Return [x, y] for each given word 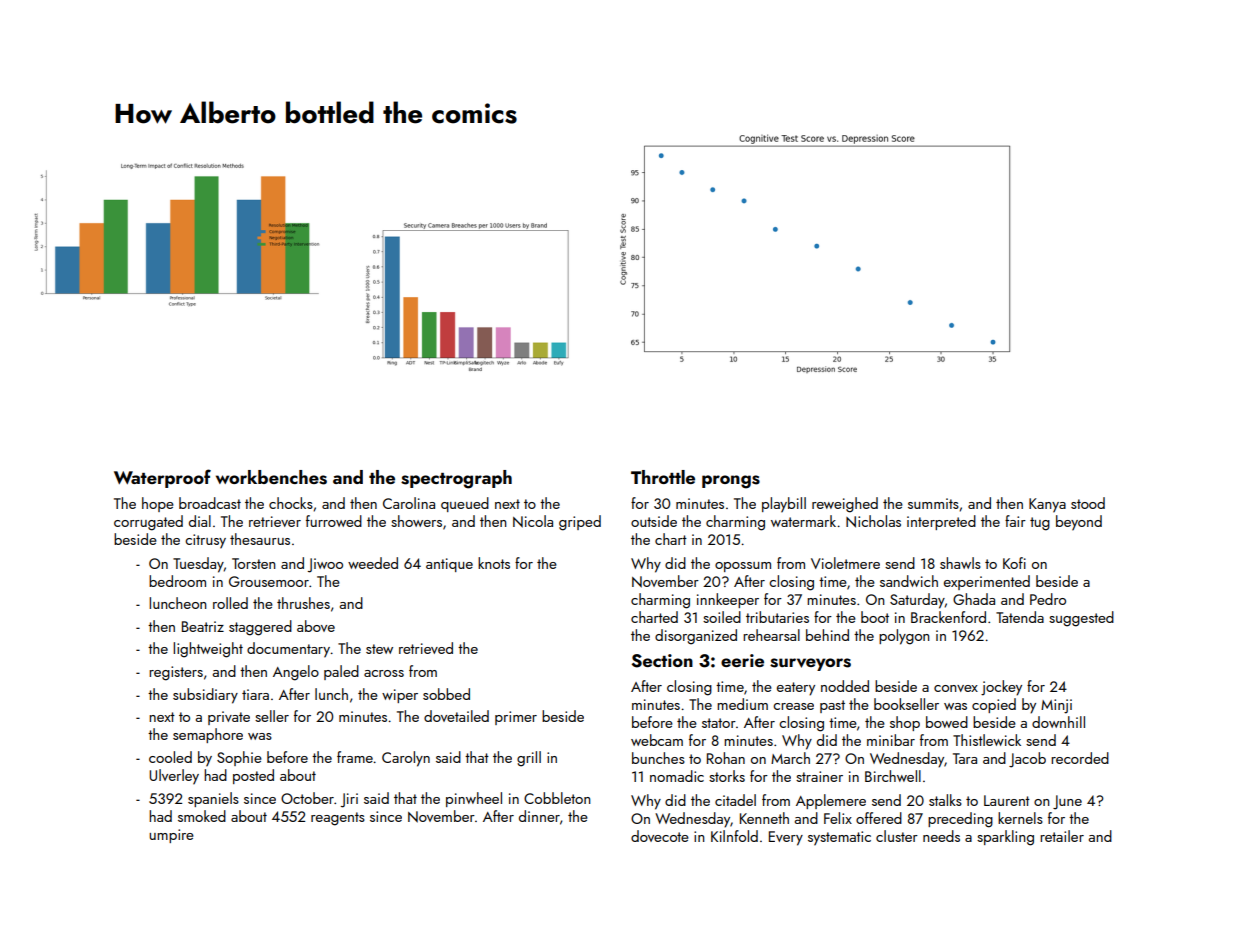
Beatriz [203, 626]
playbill [784, 505]
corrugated [148, 523]
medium [742, 704]
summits [933, 503]
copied [994, 705]
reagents [338, 819]
